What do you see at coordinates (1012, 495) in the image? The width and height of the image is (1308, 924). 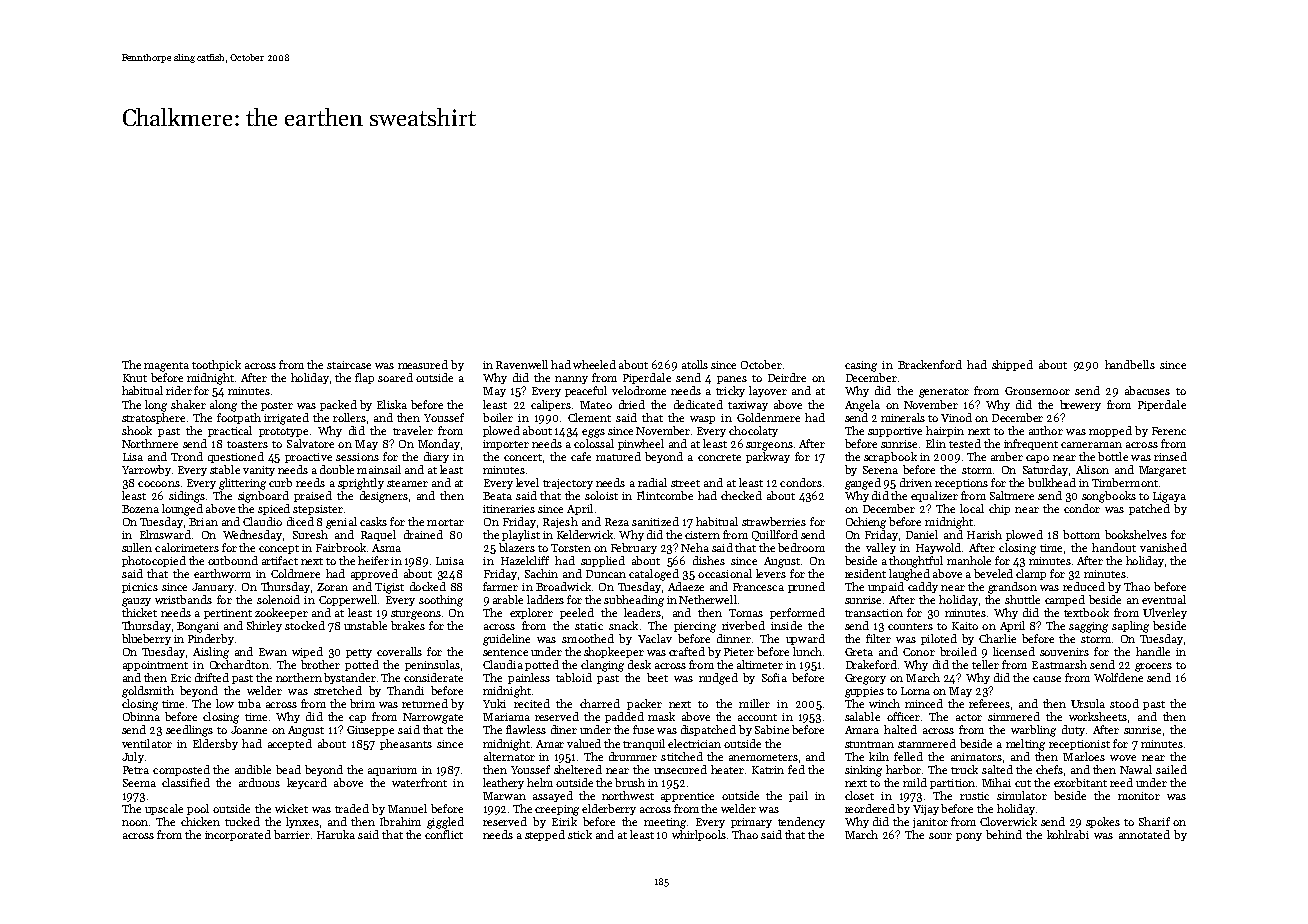 I see `Saltmere` at bounding box center [1012, 495].
